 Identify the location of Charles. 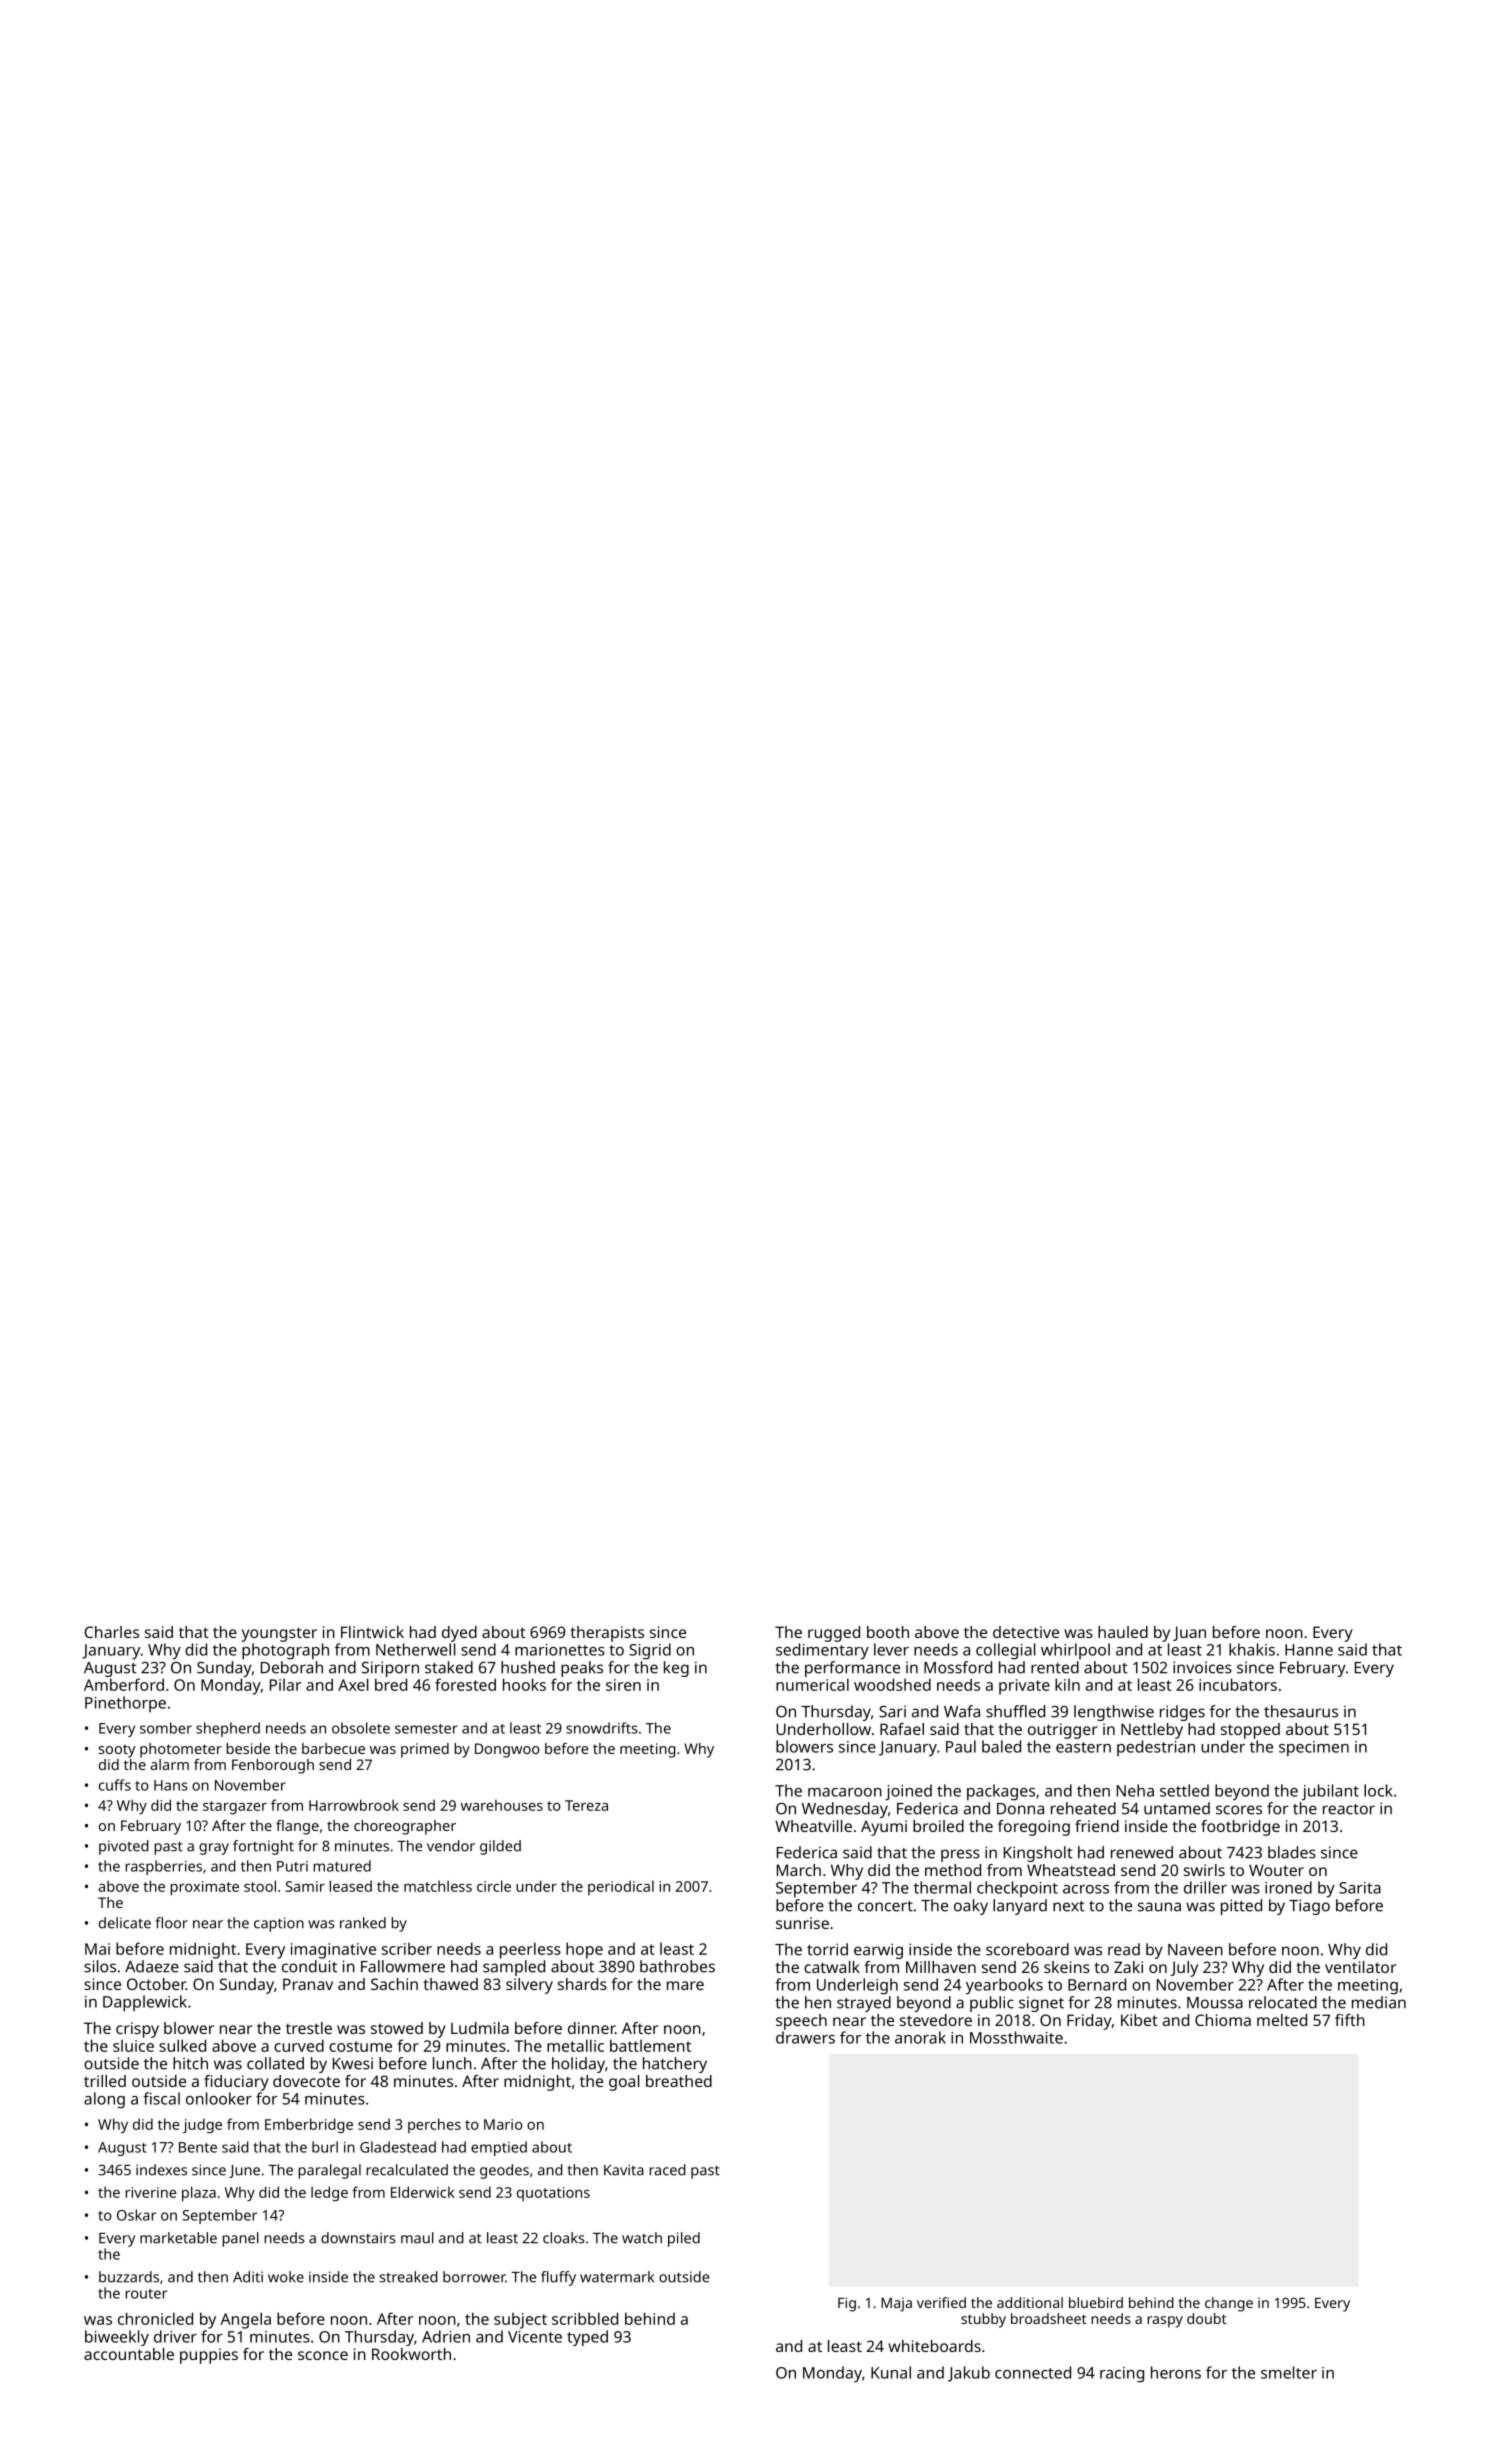
(111, 1632).
